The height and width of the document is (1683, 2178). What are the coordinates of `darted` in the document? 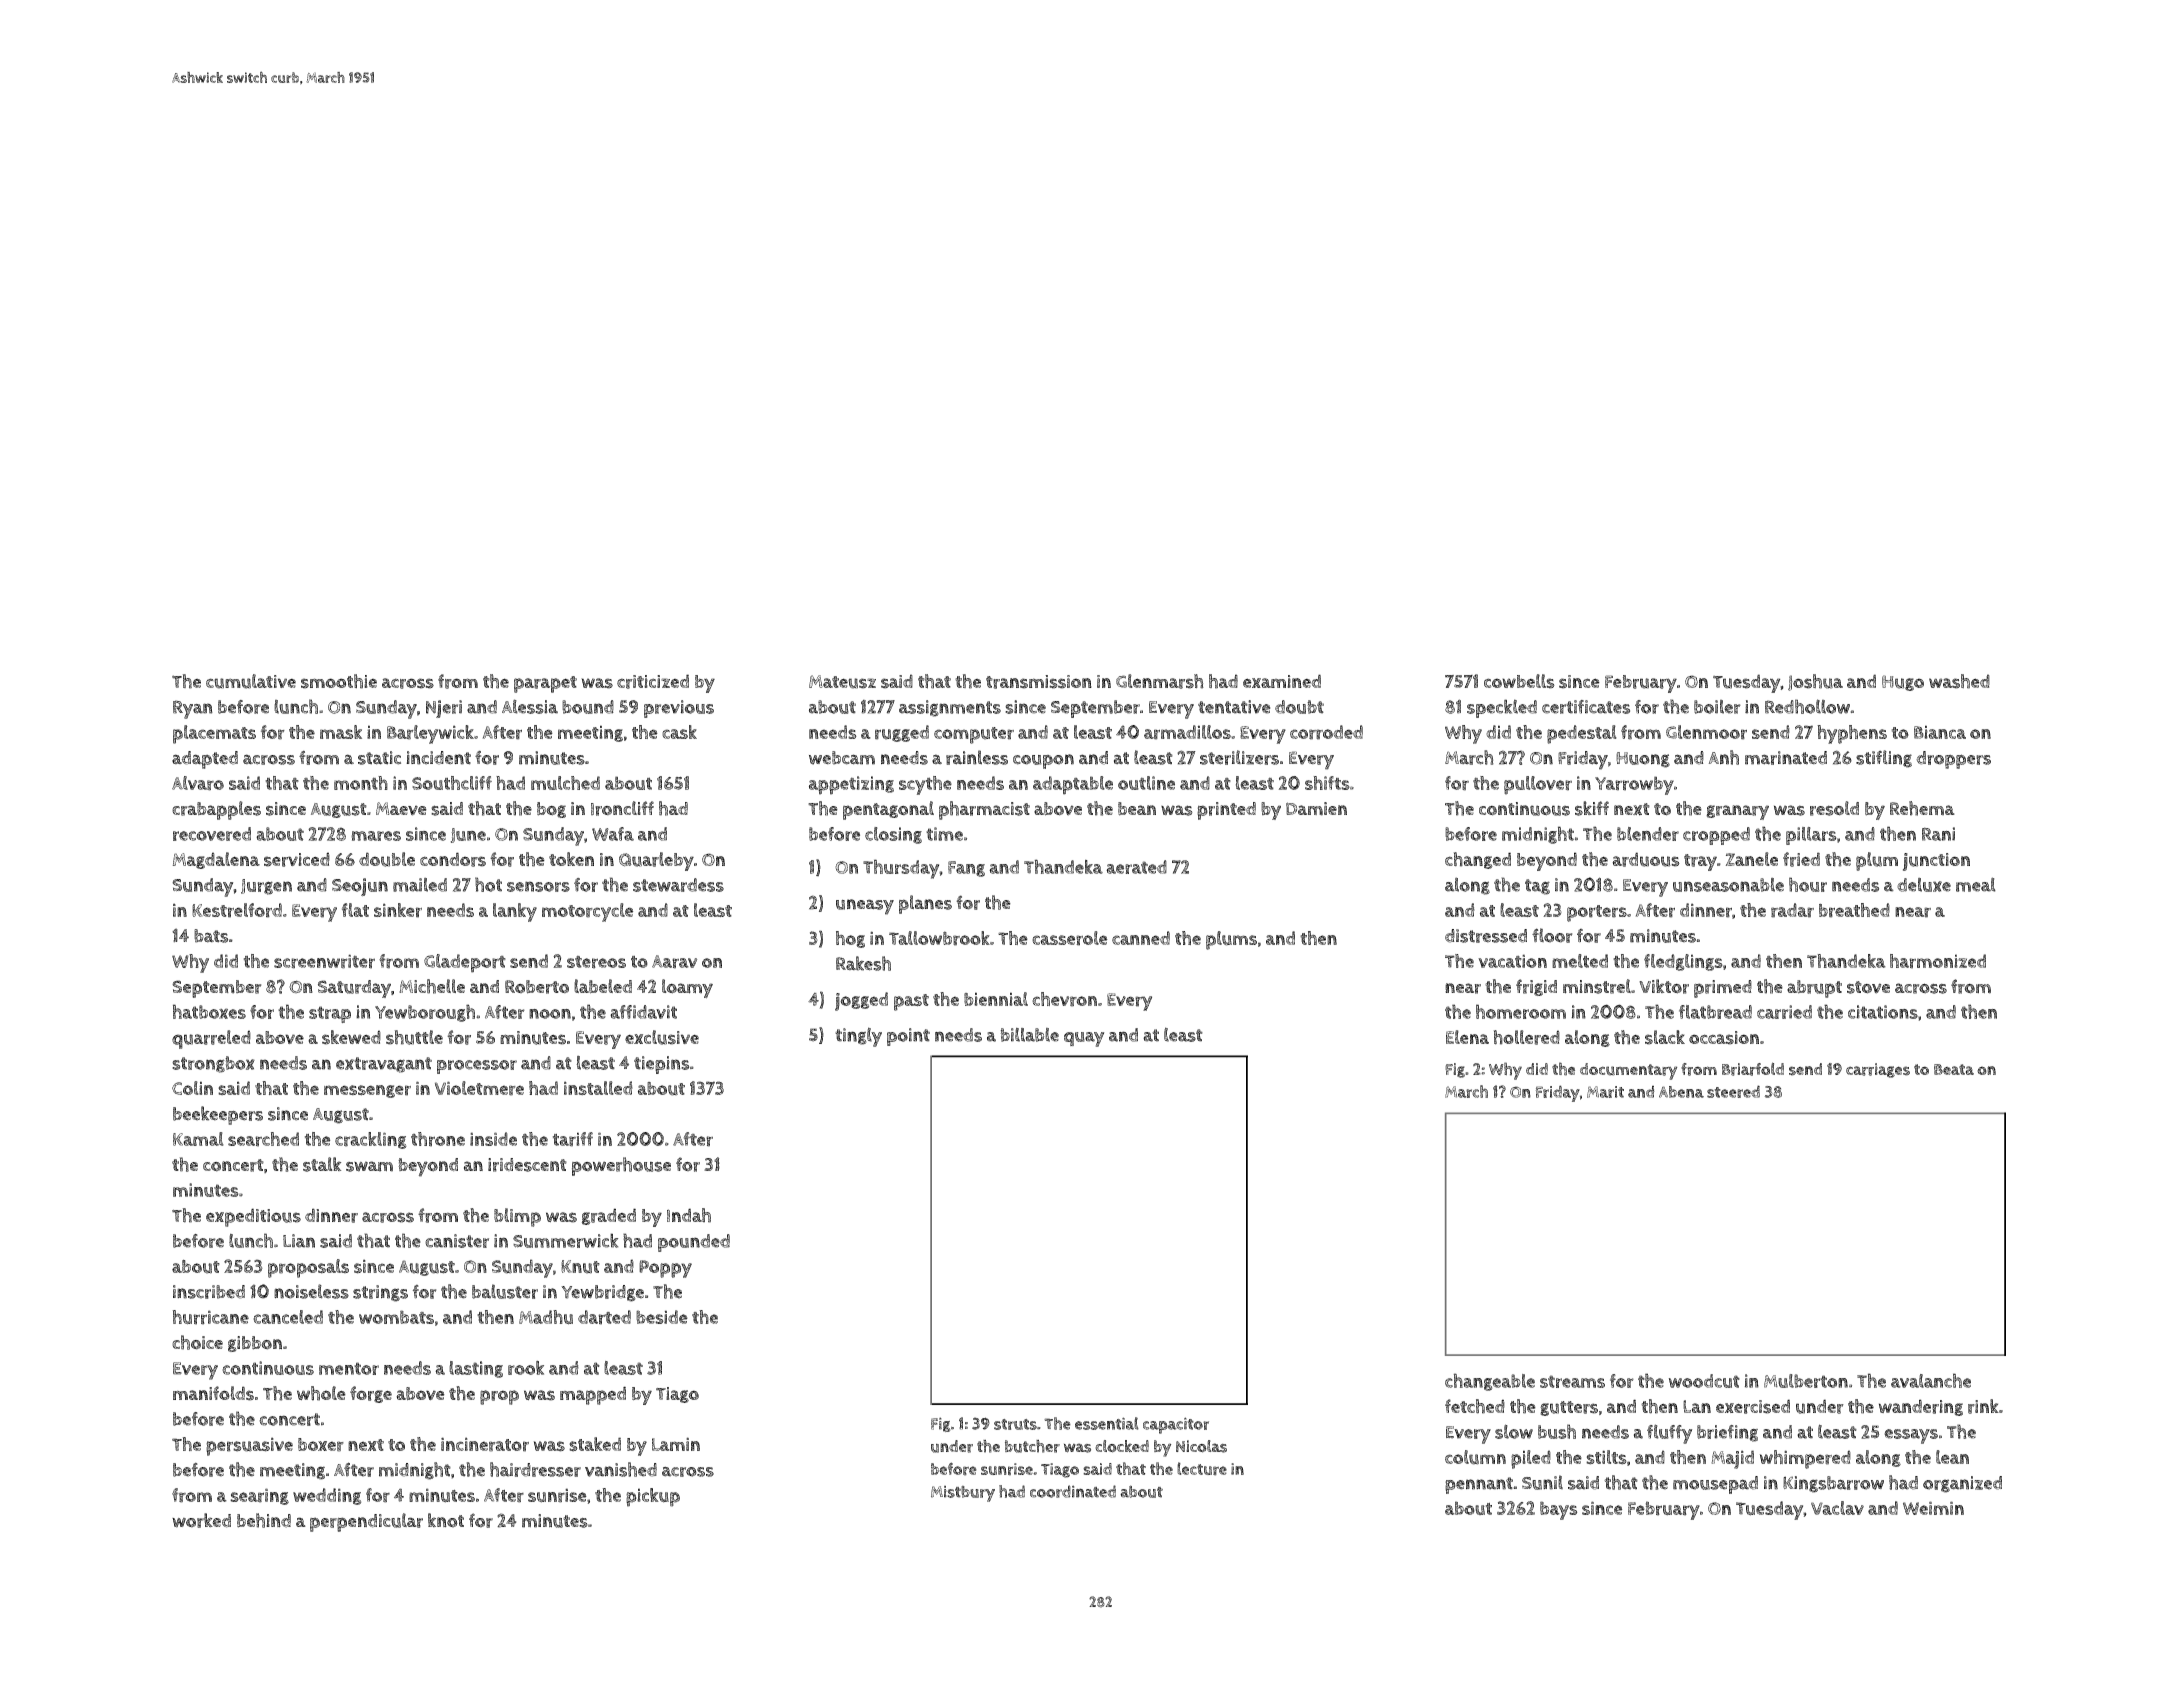 It's located at (604, 1317).
